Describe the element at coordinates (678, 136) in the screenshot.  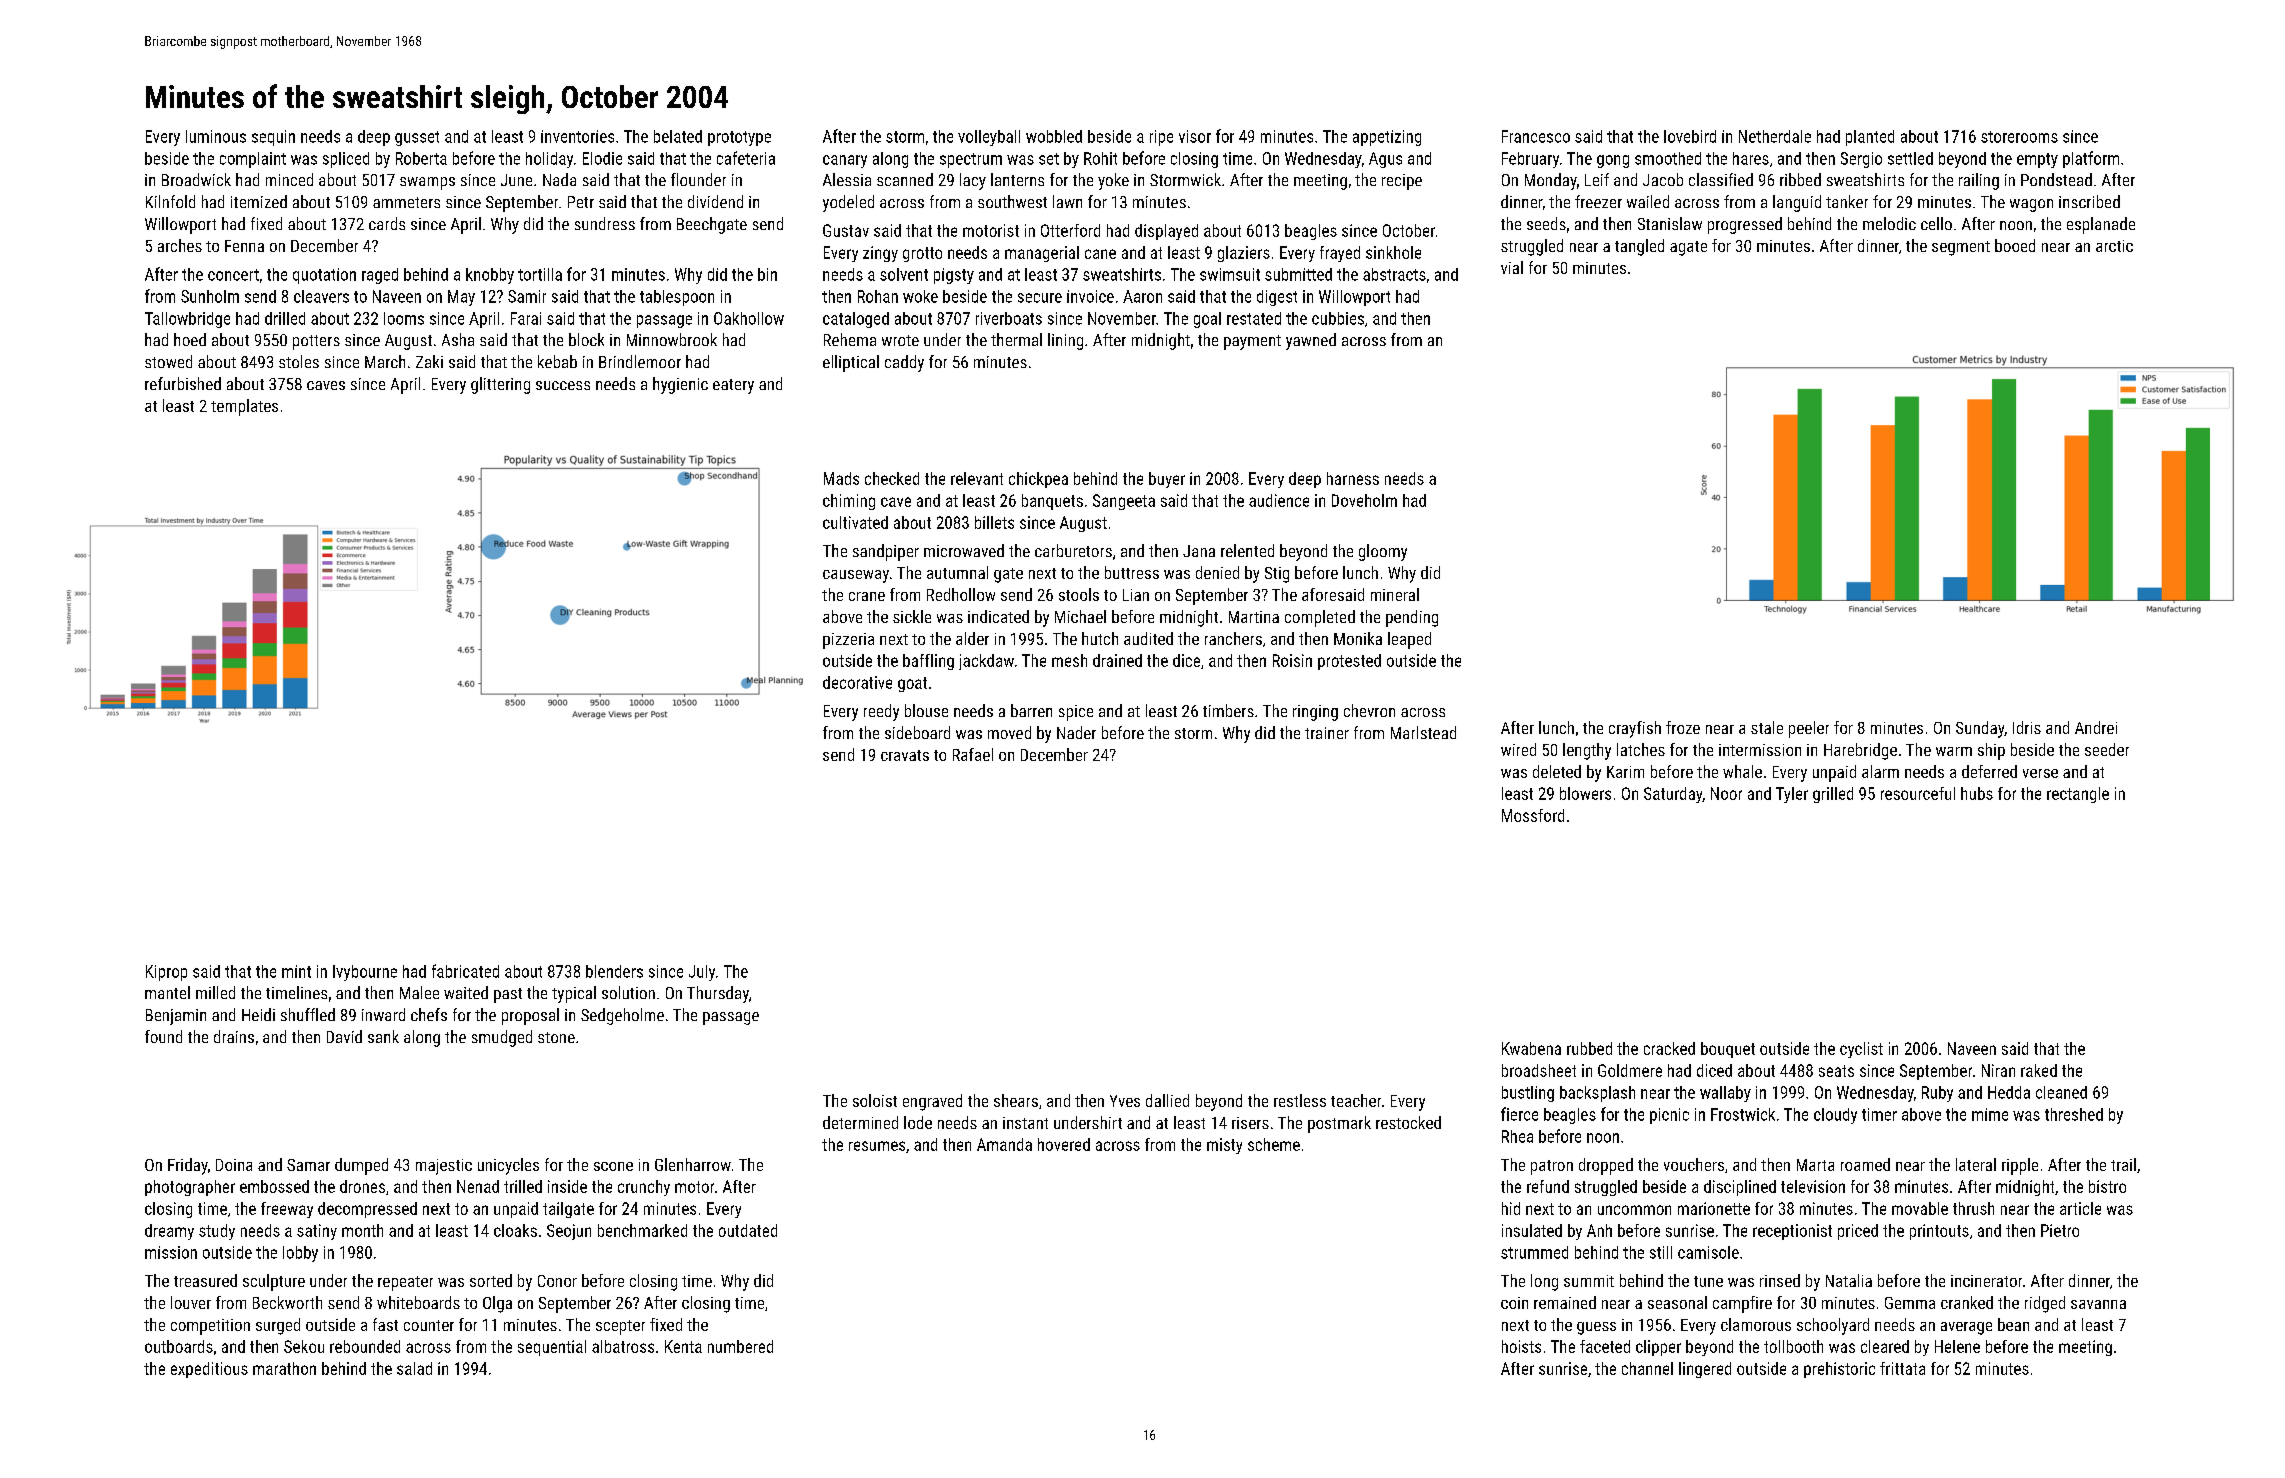
I see `belated` at that location.
